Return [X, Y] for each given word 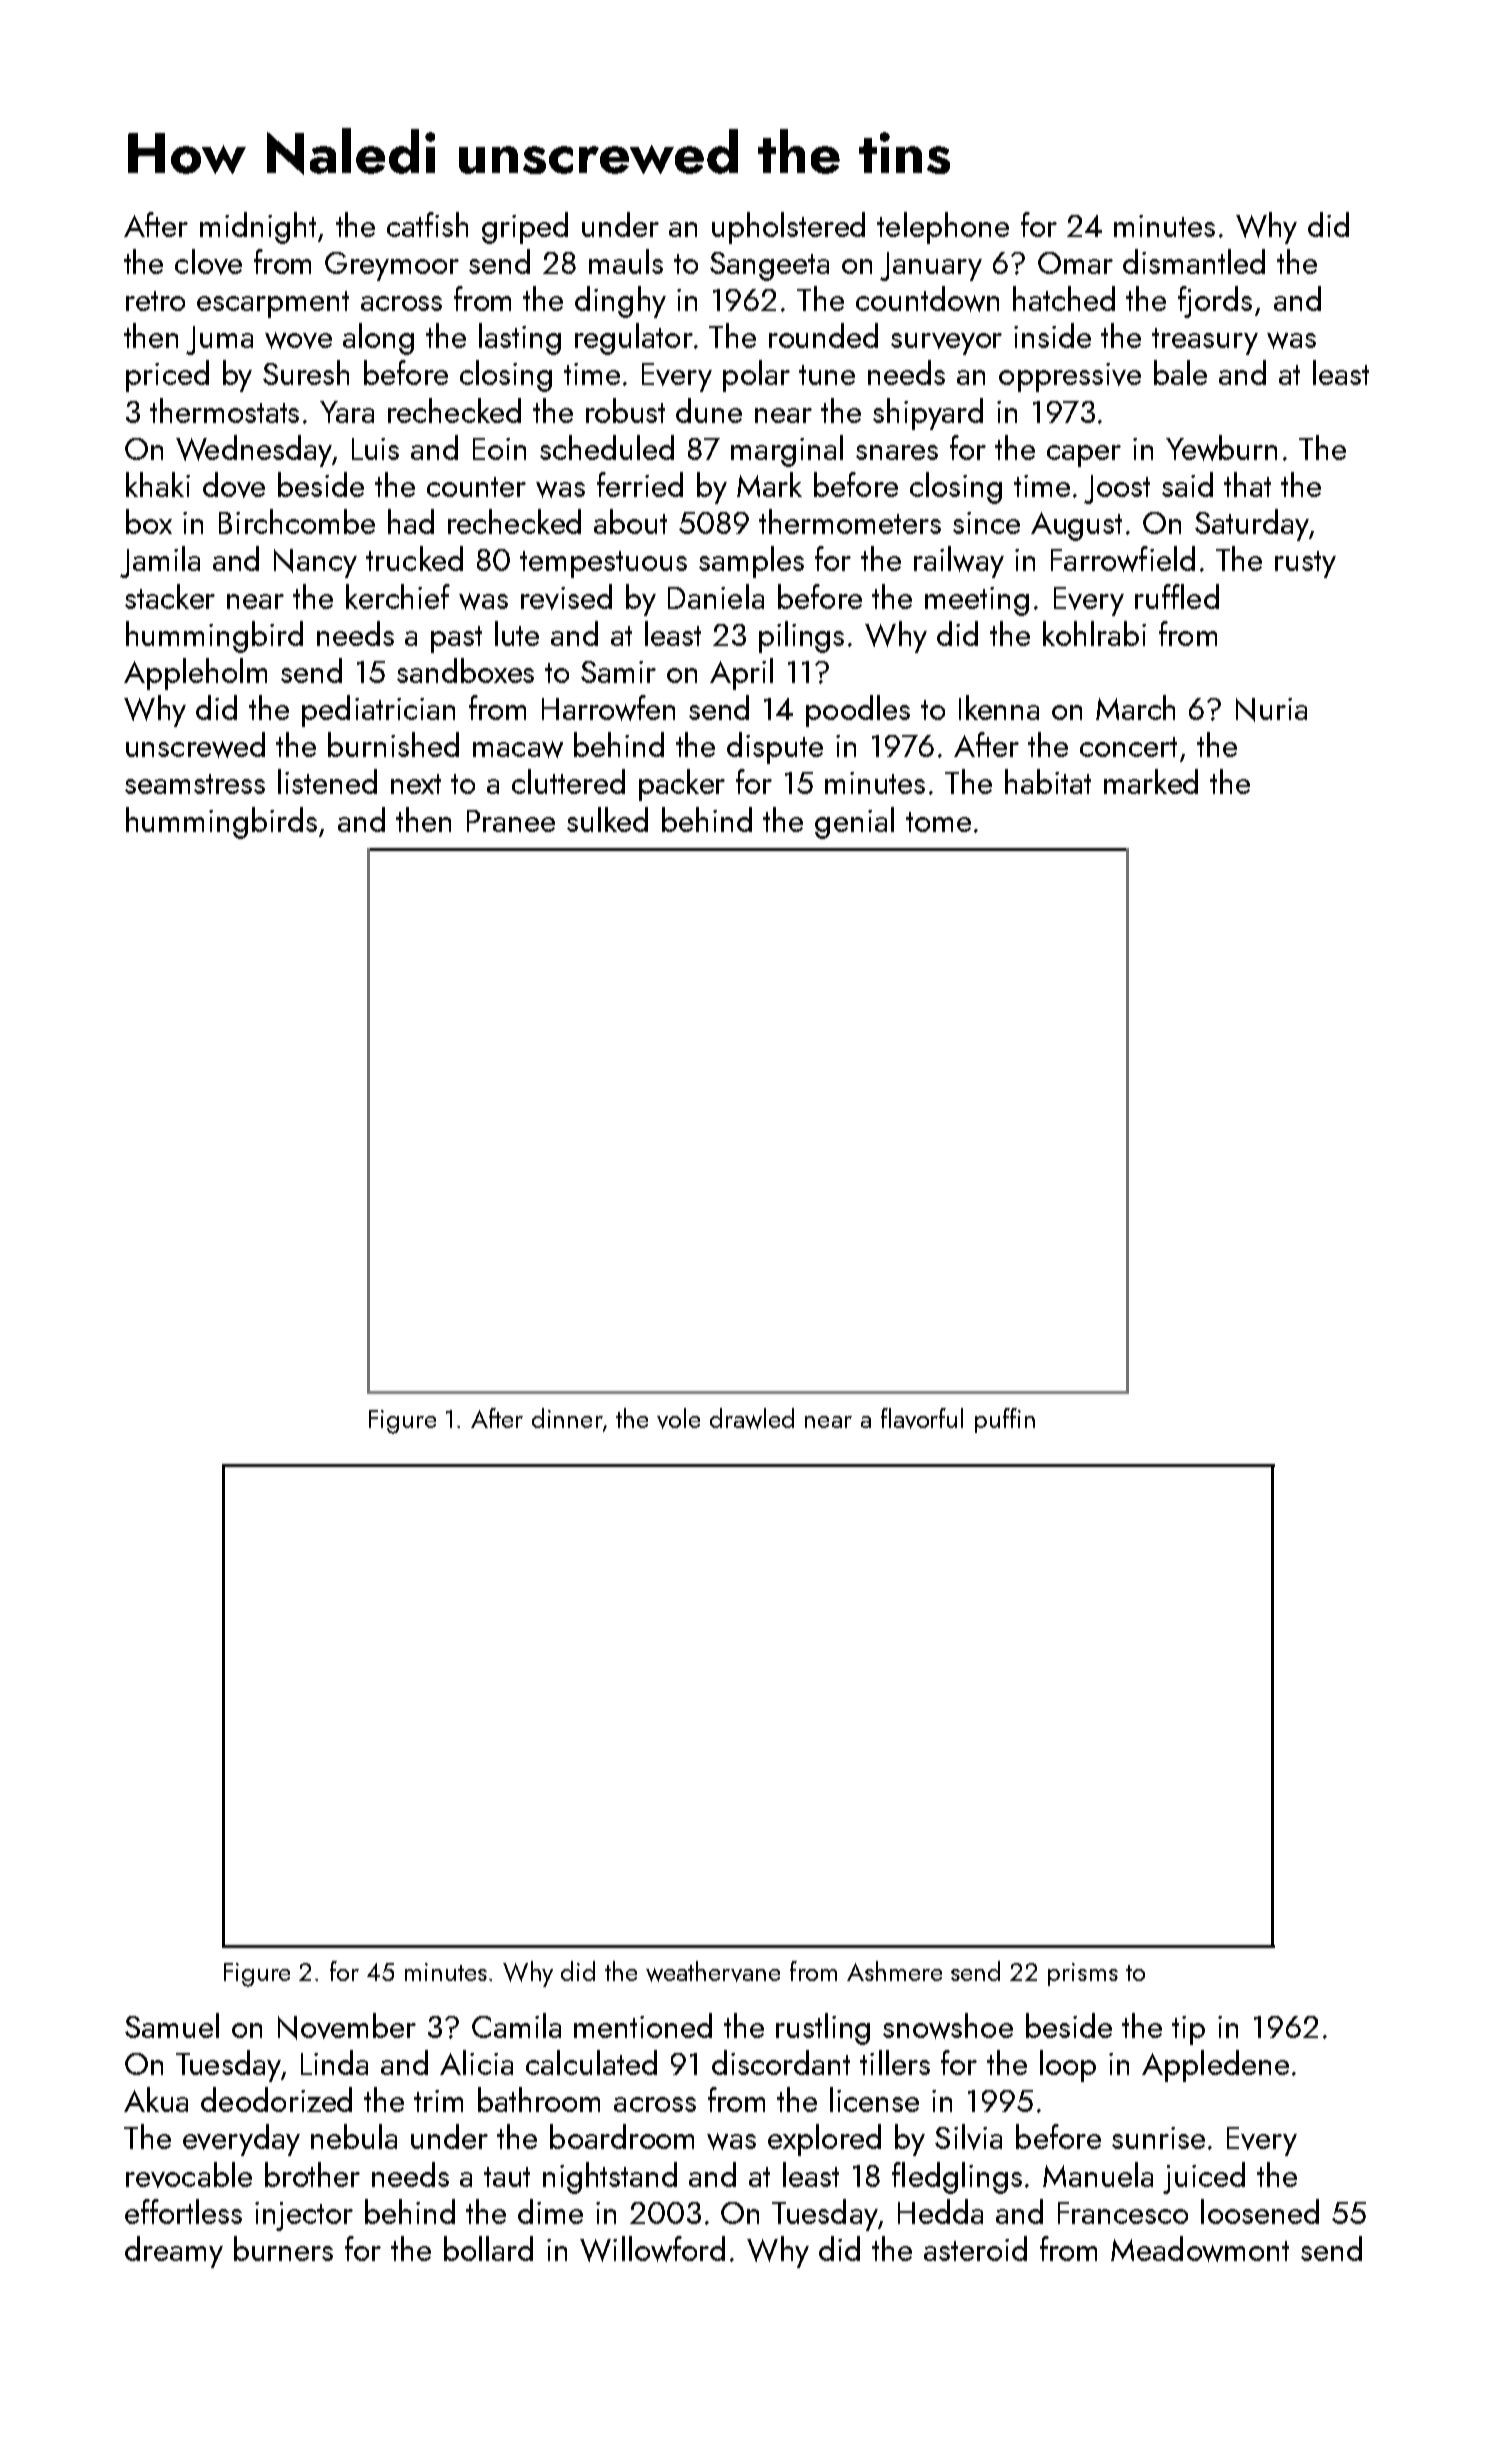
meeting [977, 601]
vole [678, 1418]
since [986, 523]
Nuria [1271, 710]
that [1247, 484]
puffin [1005, 1420]
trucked [414, 558]
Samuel [172, 2025]
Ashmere [894, 1971]
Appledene [1215, 2066]
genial [854, 823]
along [378, 339]
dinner [567, 1418]
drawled [752, 1418]
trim [438, 2101]
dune [709, 410]
